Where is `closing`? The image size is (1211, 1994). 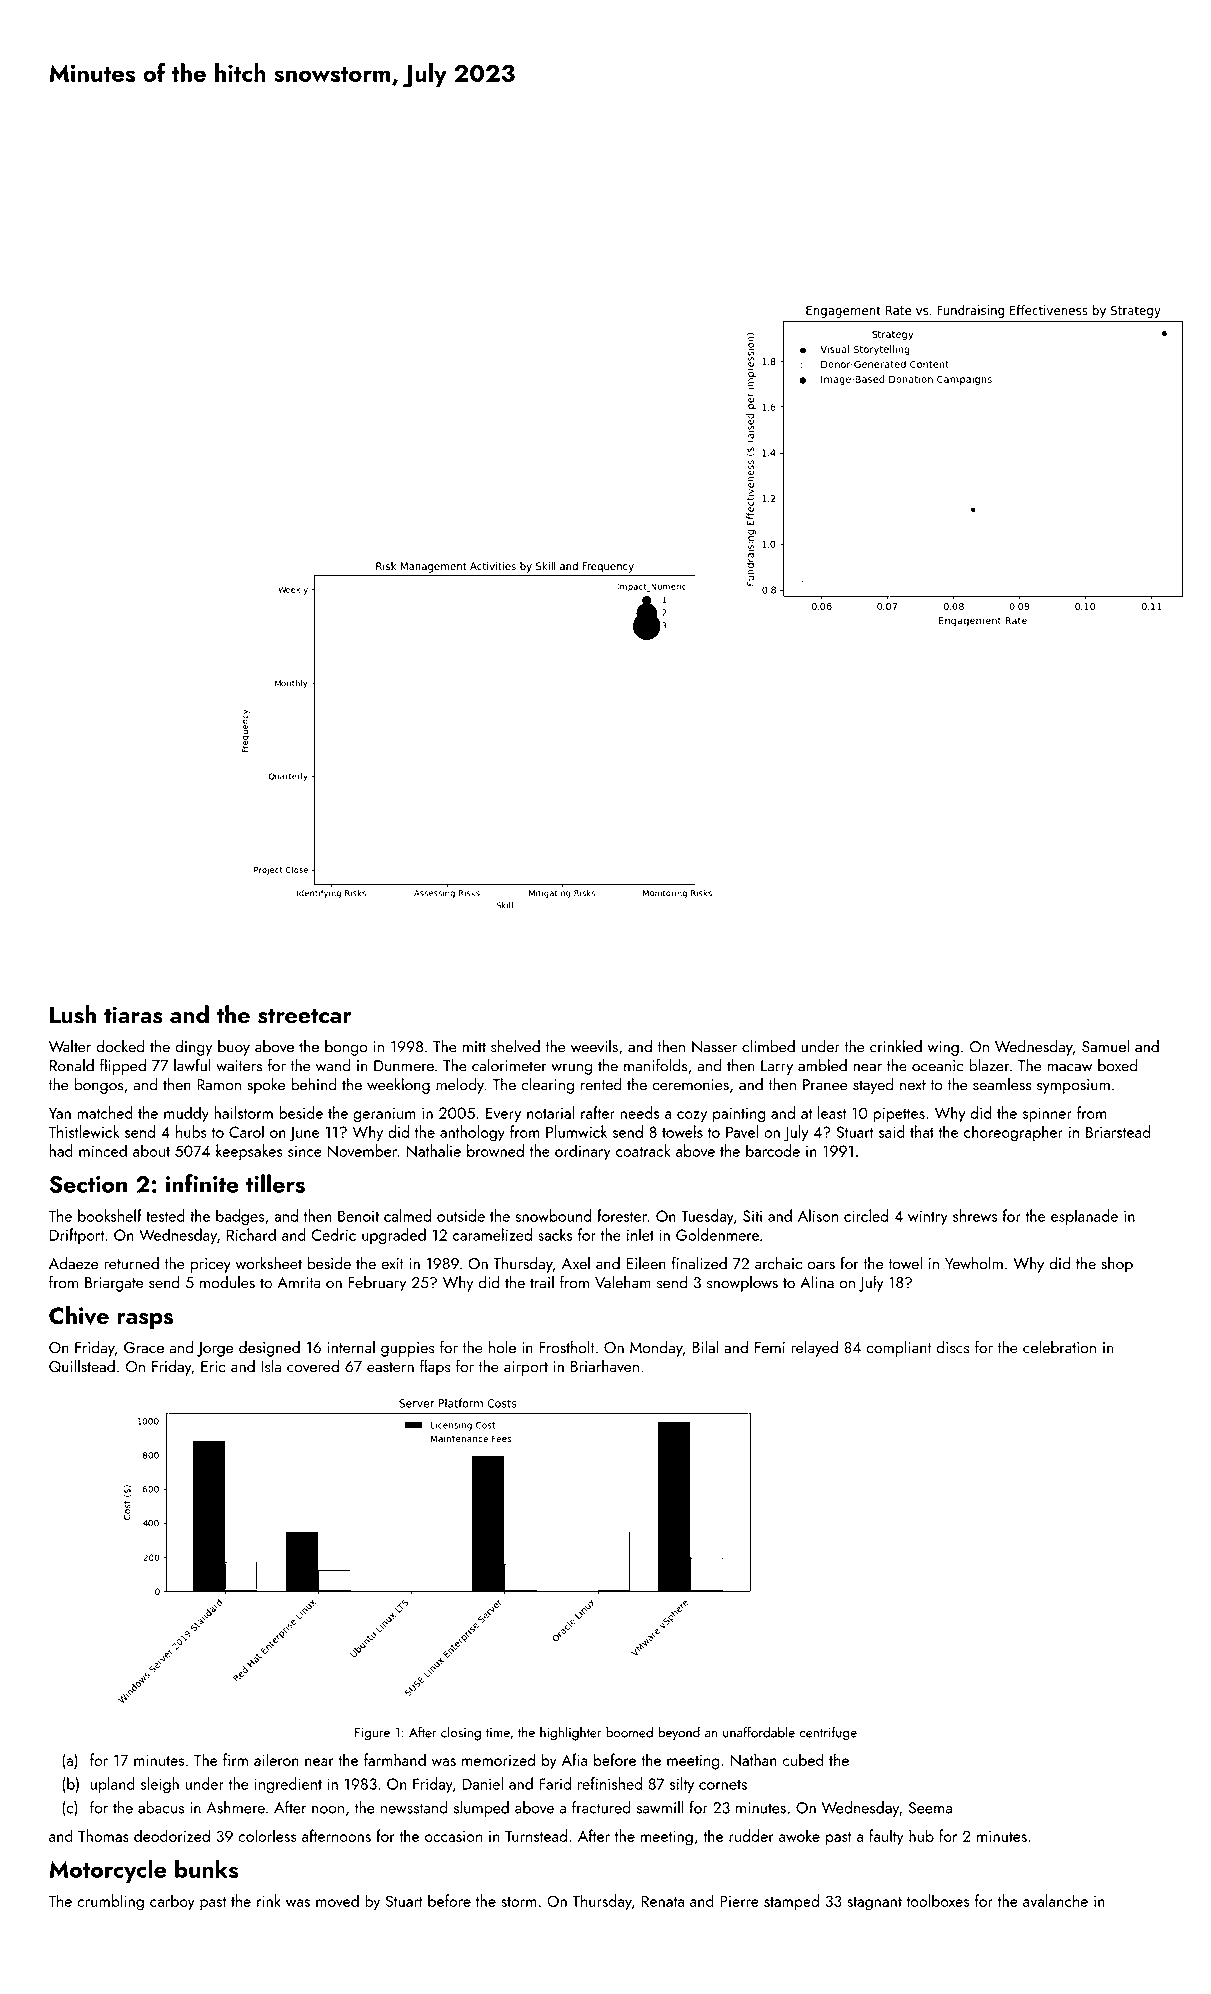 closing is located at coordinates (461, 1734).
